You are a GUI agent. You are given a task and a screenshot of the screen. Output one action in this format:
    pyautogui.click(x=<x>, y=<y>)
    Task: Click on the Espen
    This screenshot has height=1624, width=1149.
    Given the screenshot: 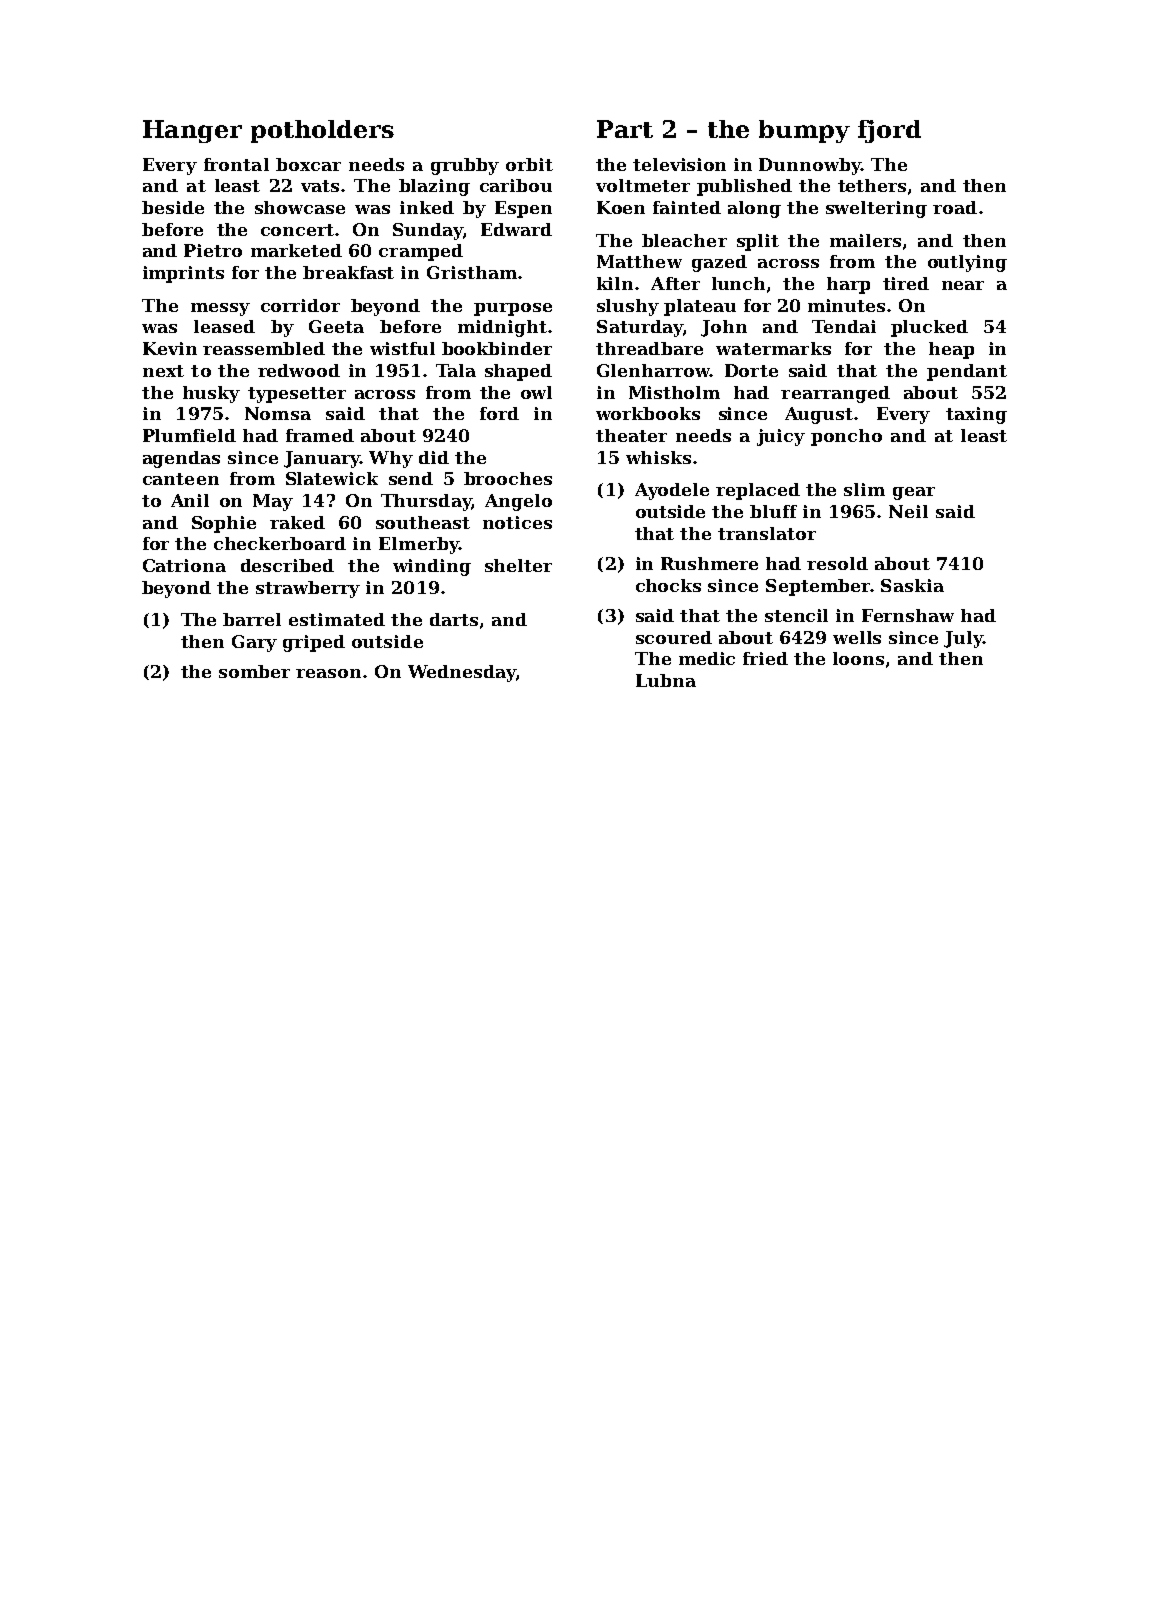 What is the action you would take?
    pyautogui.click(x=523, y=209)
